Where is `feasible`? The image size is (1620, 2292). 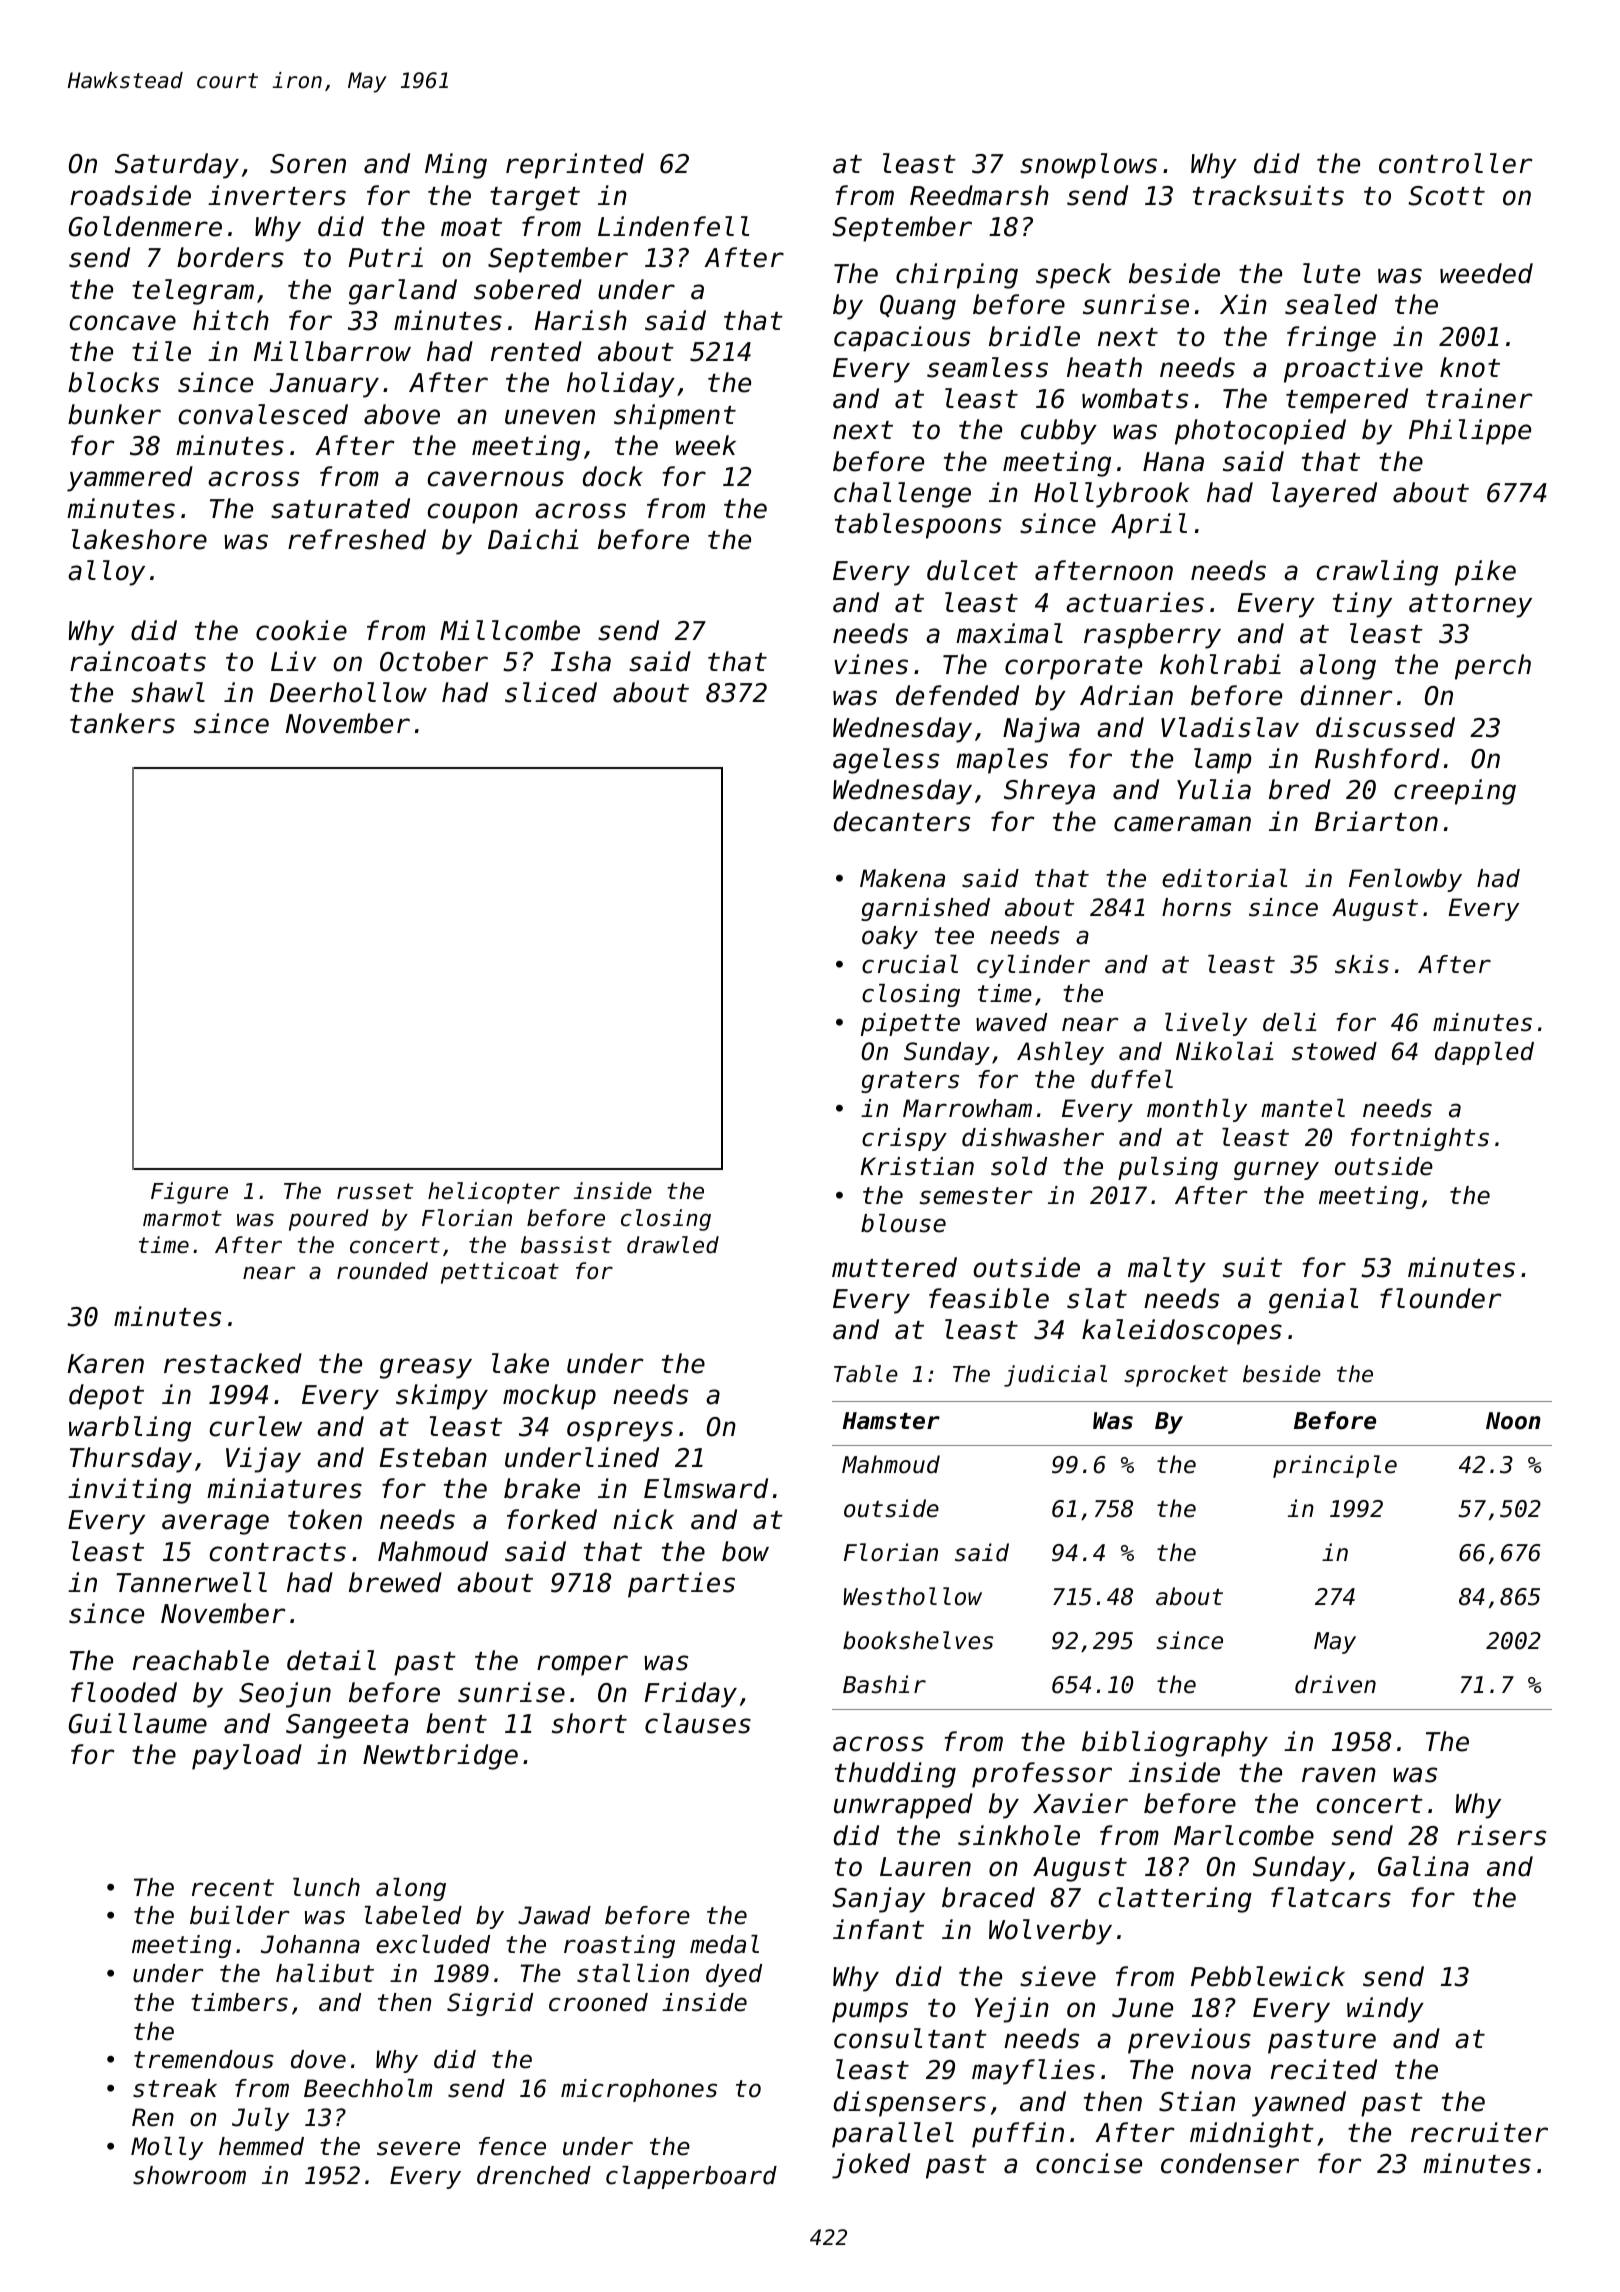
feasible is located at coordinates (989, 1298).
